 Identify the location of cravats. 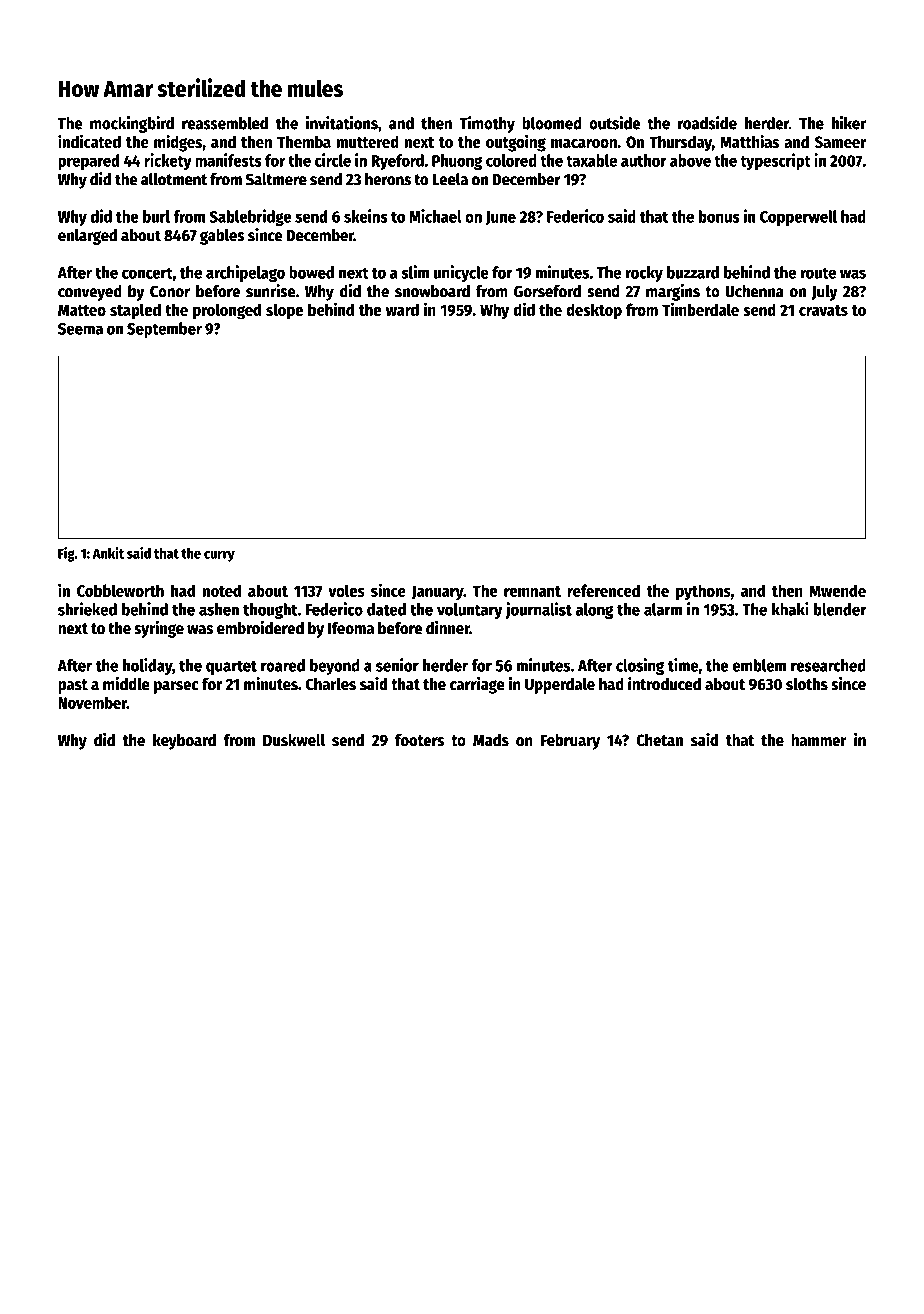
(823, 310).
